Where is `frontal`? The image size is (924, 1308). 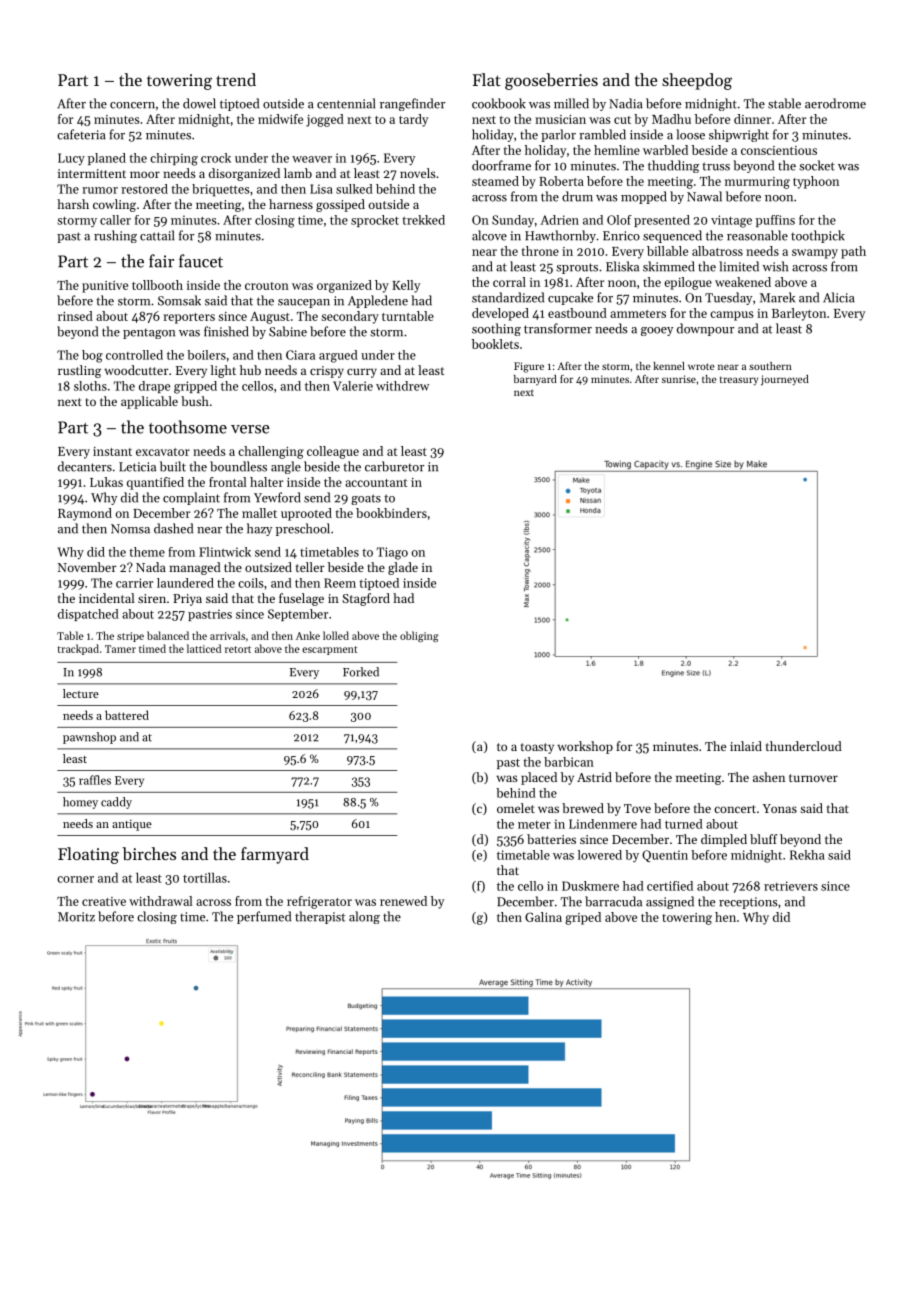 frontal is located at coordinates (227, 482).
